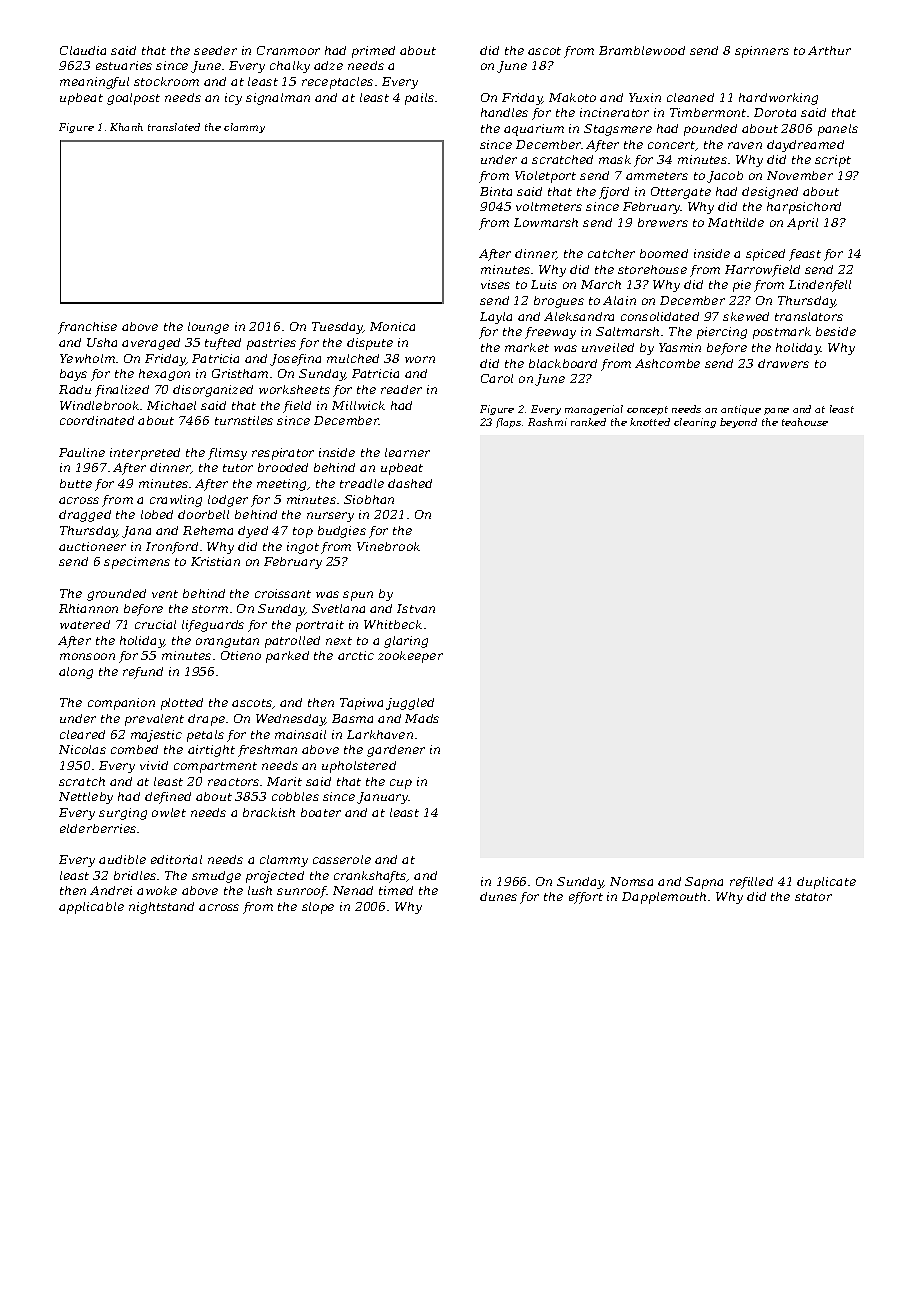 The height and width of the screenshot is (1308, 924). What do you see at coordinates (762, 52) in the screenshot?
I see `spinners` at bounding box center [762, 52].
